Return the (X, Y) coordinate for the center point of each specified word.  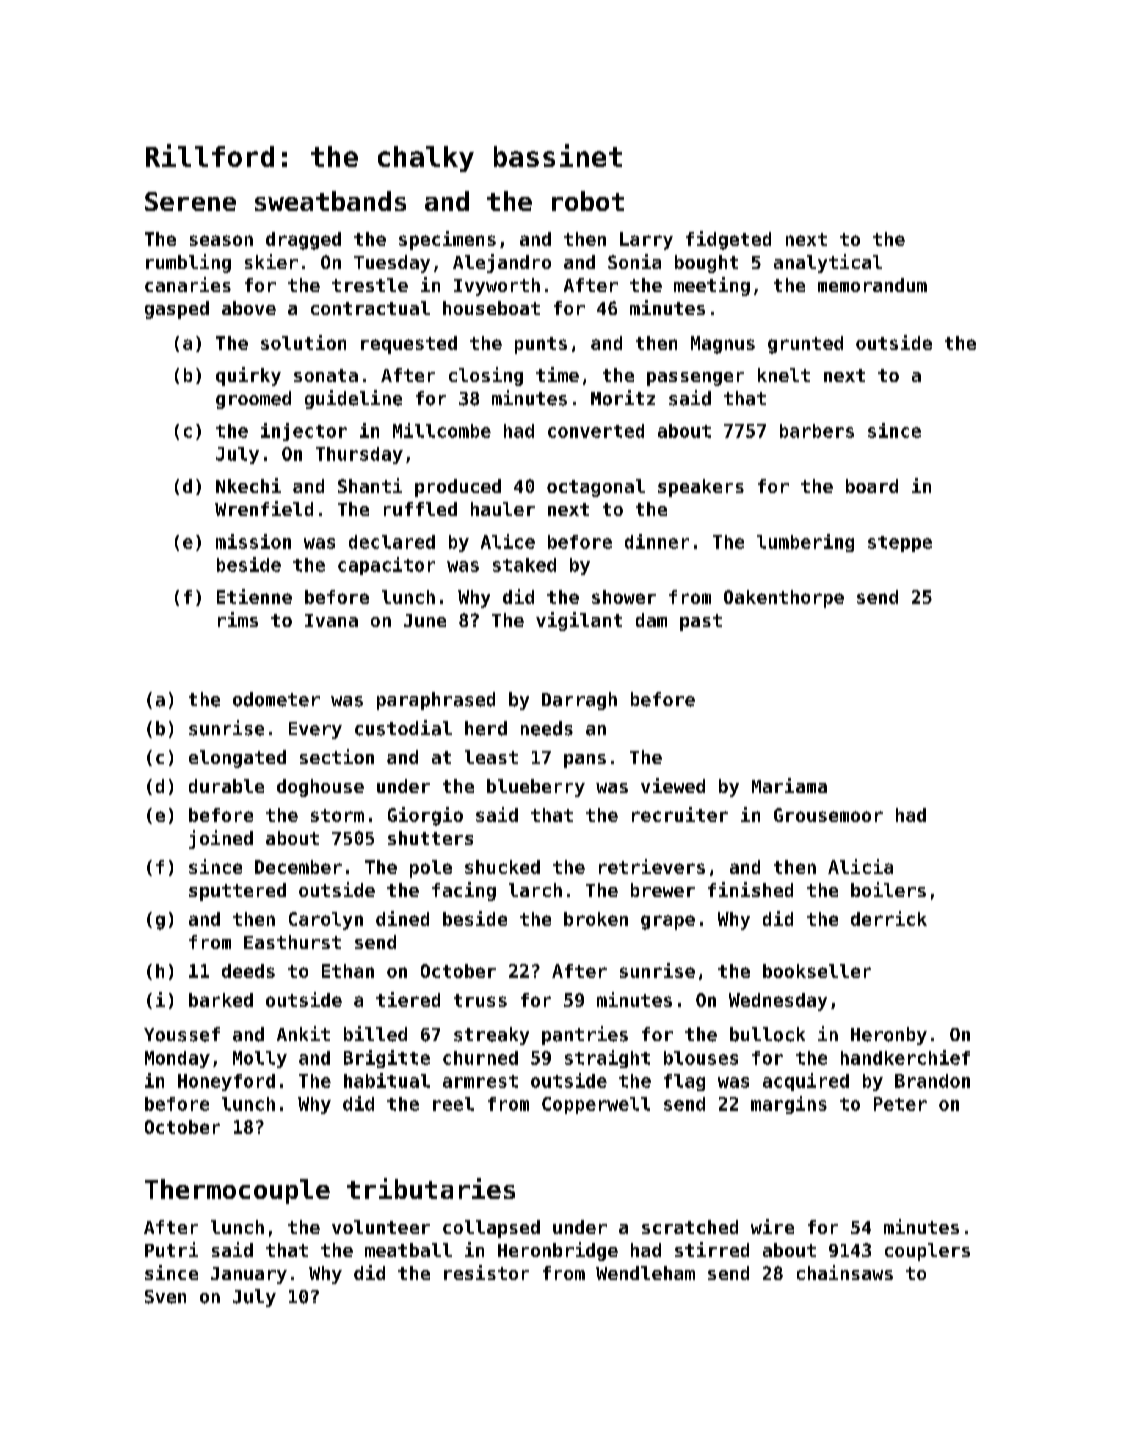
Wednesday (778, 1002)
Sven (165, 1297)
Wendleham (645, 1273)
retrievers (652, 866)
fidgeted (728, 240)
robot (588, 201)
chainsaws (845, 1272)
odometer (276, 699)
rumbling (188, 263)
